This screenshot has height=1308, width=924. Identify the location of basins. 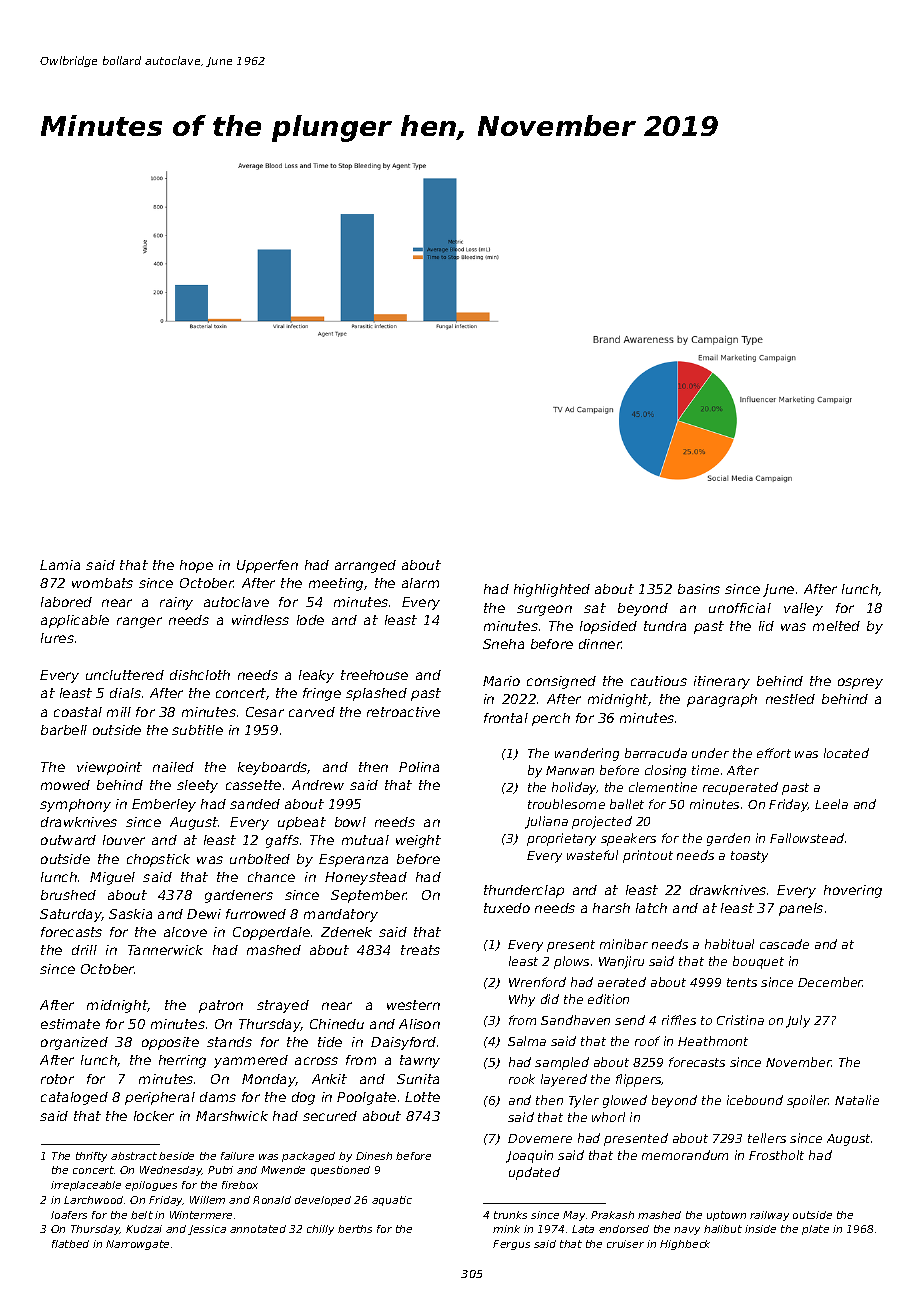
(699, 589).
